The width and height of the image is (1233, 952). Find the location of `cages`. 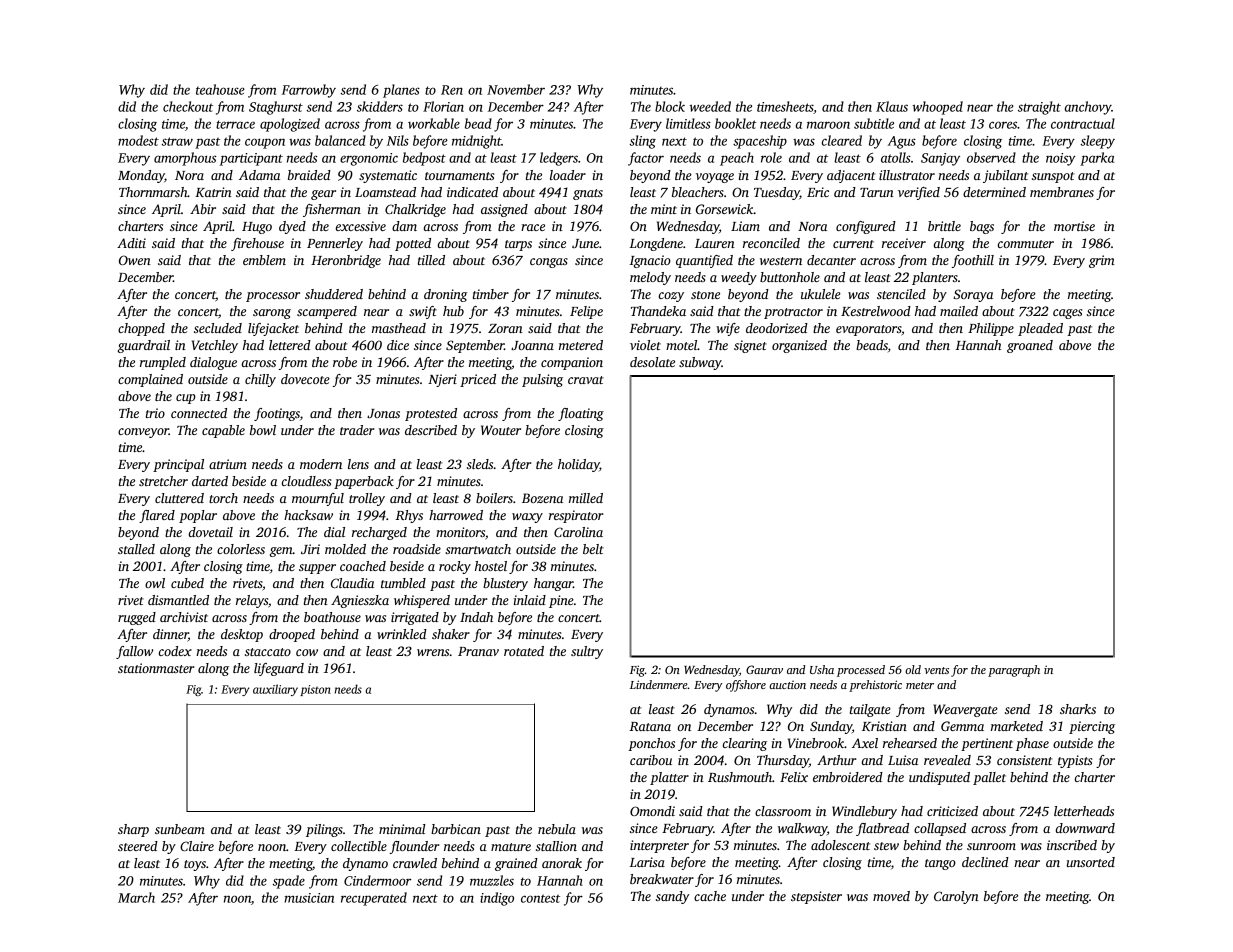

cages is located at coordinates (1067, 314).
